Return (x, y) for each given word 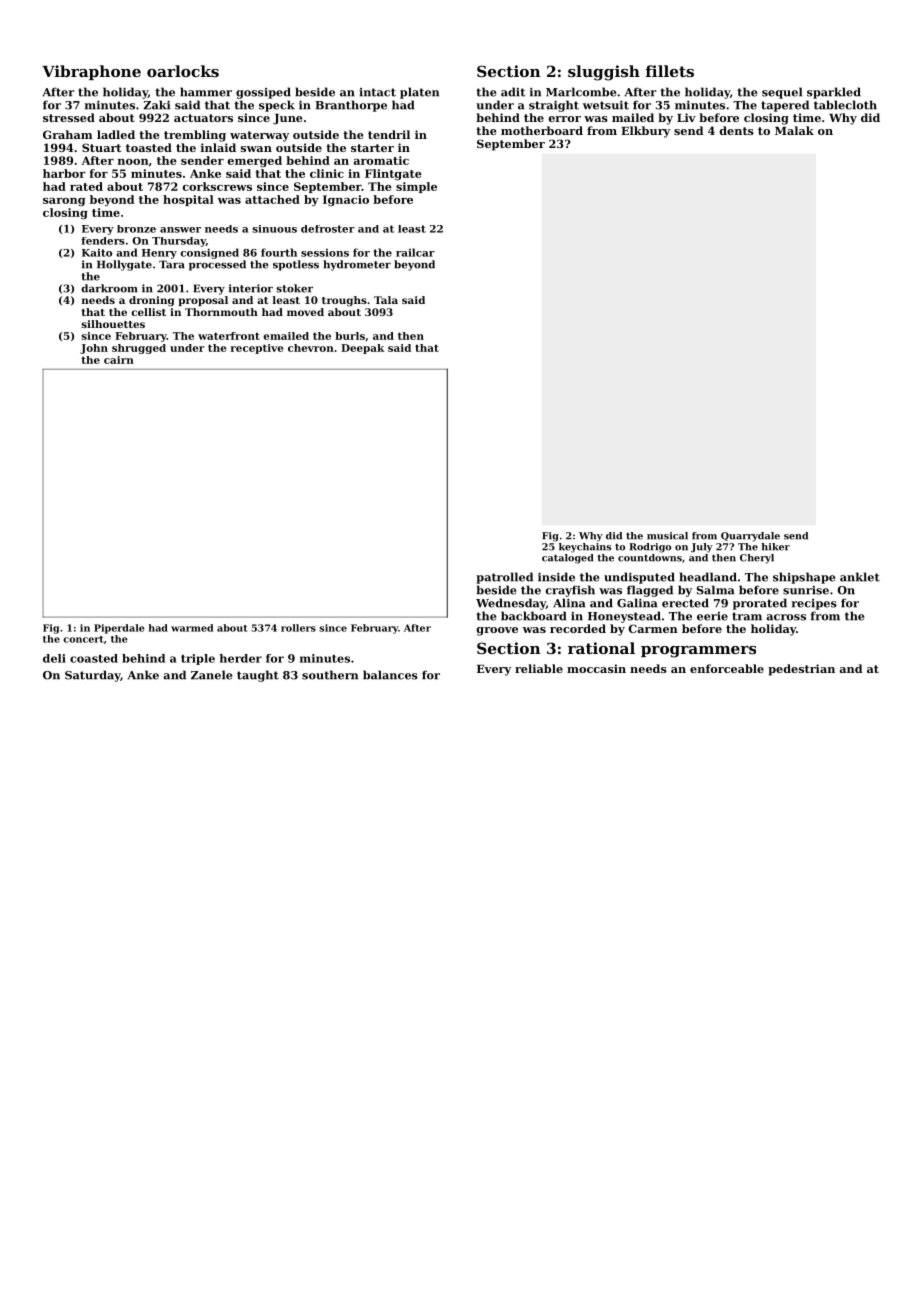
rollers (298, 628)
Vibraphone (91, 72)
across (786, 617)
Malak (794, 130)
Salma (715, 590)
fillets (669, 71)
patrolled (504, 578)
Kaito (97, 253)
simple (416, 187)
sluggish (604, 73)
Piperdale (119, 629)
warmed (192, 628)
